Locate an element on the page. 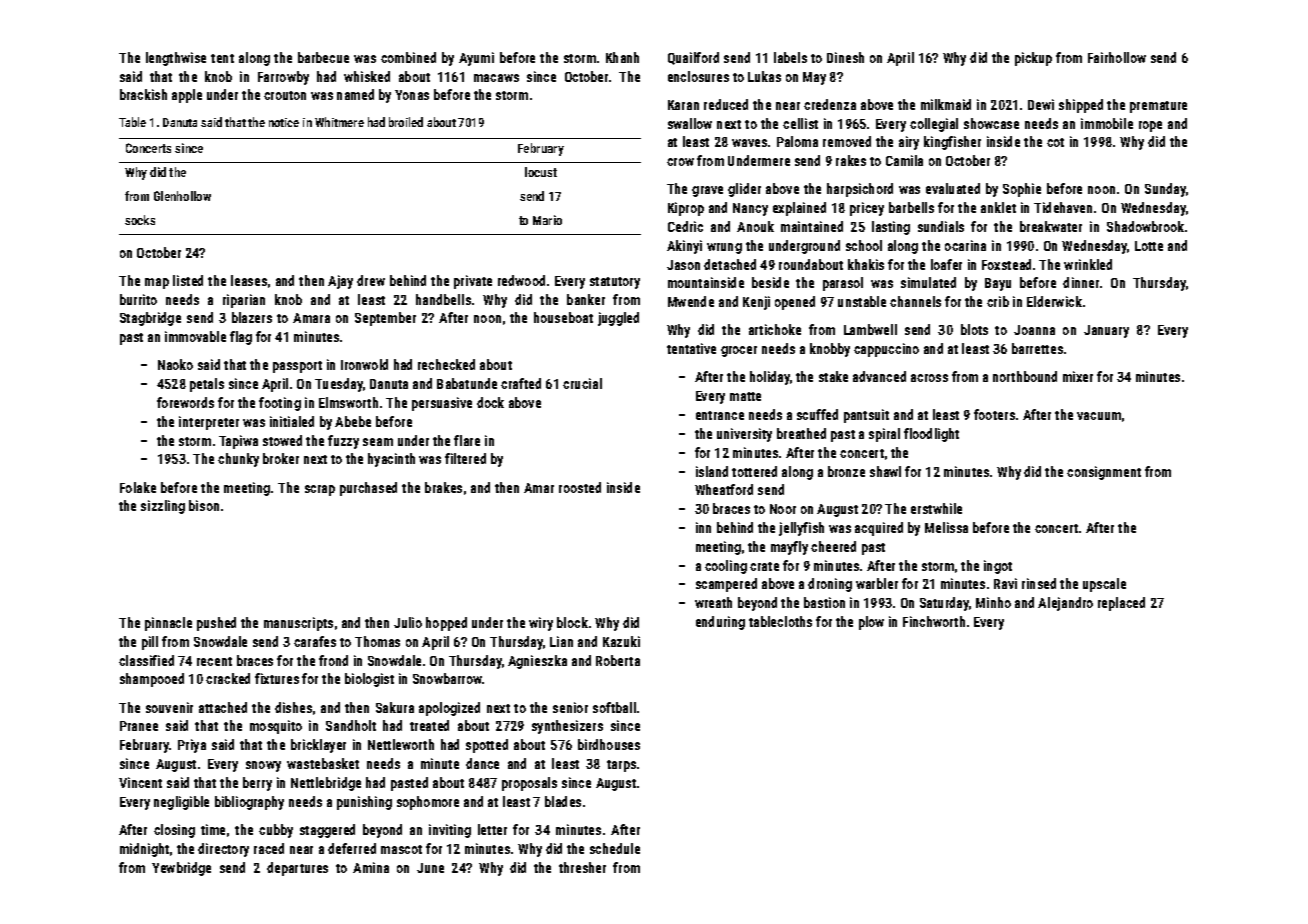 The width and height of the image is (1308, 924). Fairhollow is located at coordinates (1117, 57).
